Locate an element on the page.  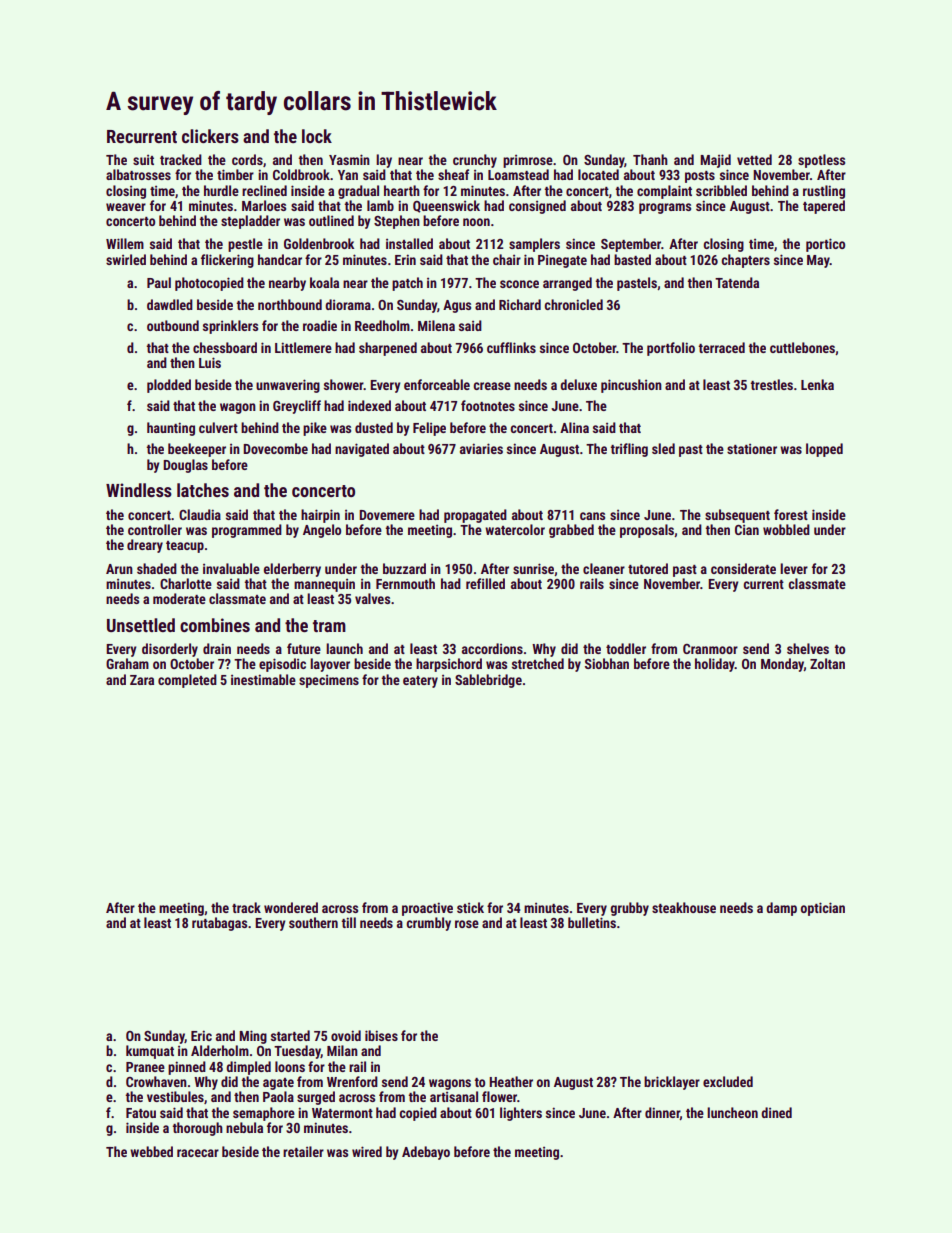
proactive is located at coordinates (427, 909).
